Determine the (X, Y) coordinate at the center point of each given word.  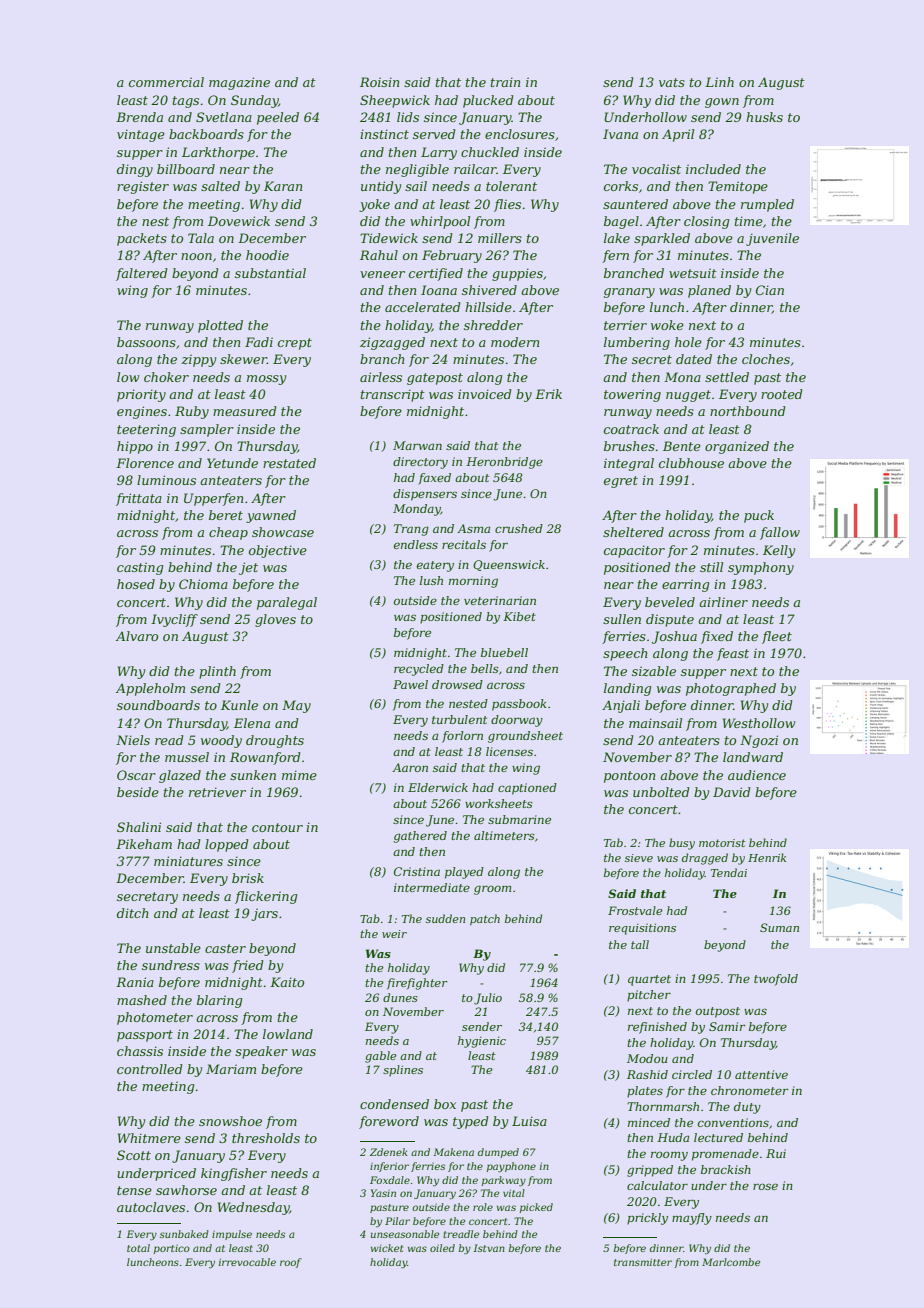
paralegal (287, 603)
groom (492, 890)
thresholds (266, 1138)
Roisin (379, 82)
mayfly (692, 1219)
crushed (519, 528)
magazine (239, 83)
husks (764, 117)
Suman (779, 927)
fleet (777, 637)
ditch (133, 913)
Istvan (489, 1248)
